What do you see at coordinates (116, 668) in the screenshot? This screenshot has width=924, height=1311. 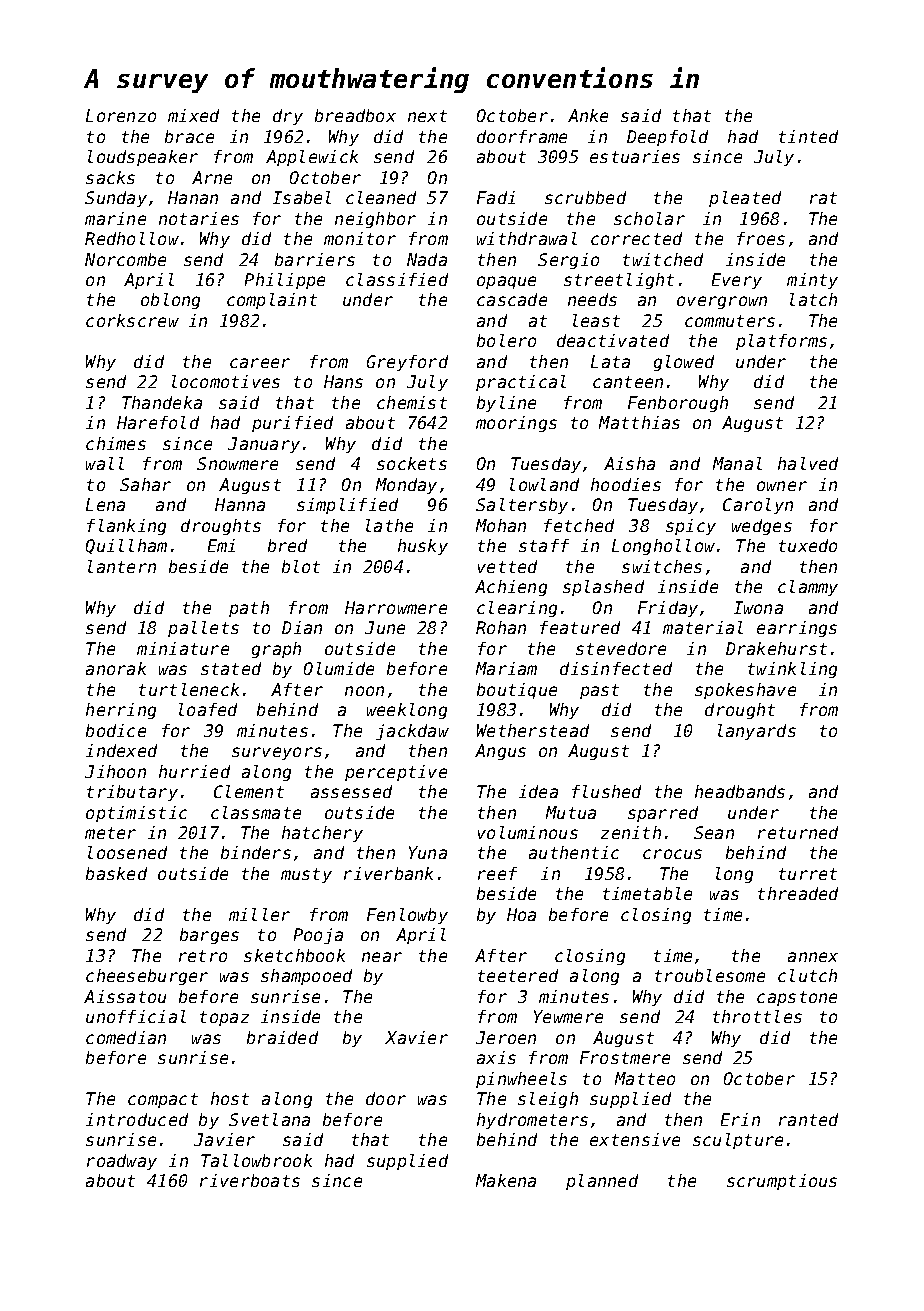 I see `anorak` at bounding box center [116, 668].
